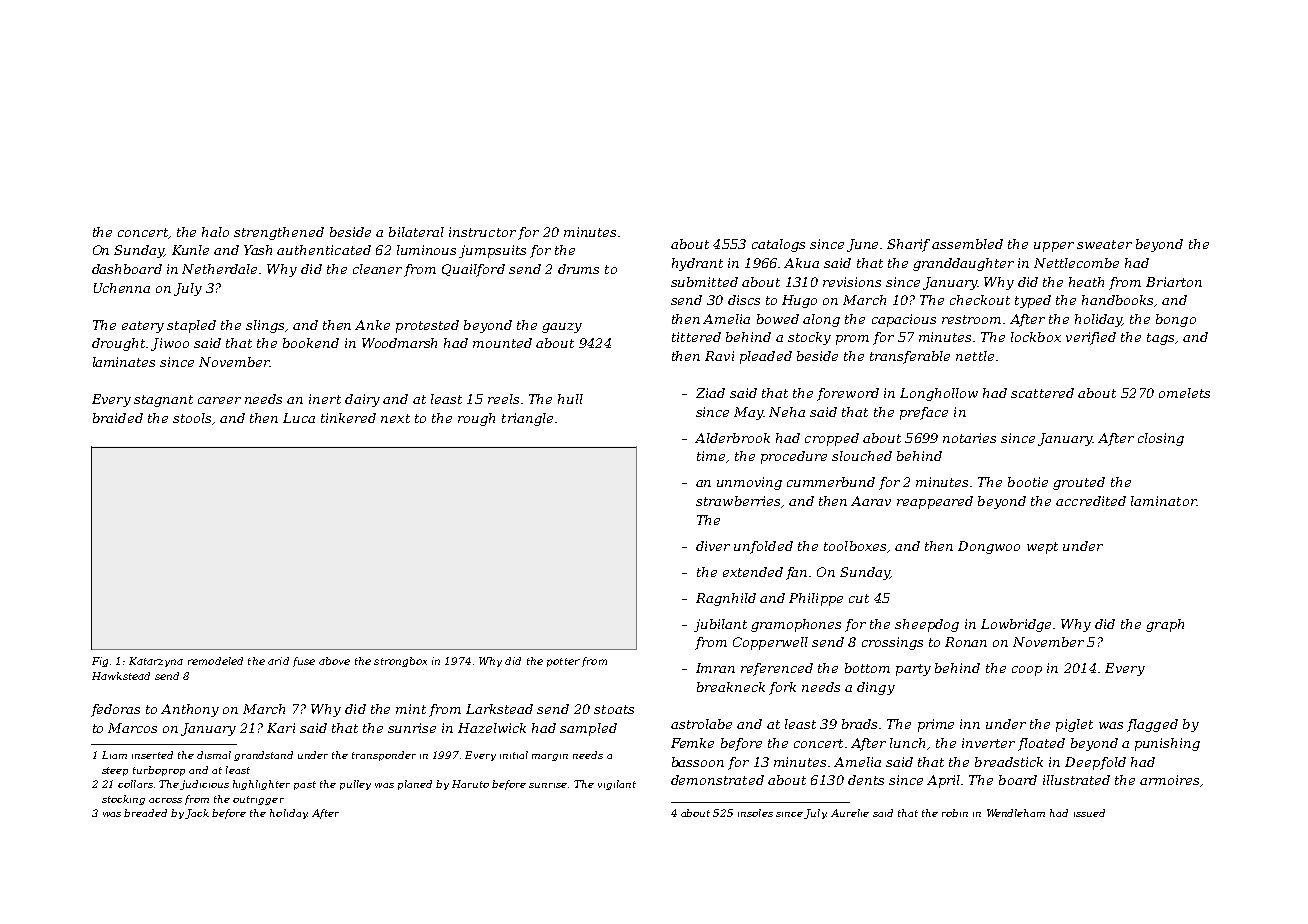 The width and height of the image is (1308, 924). What do you see at coordinates (215, 232) in the image?
I see `halo` at bounding box center [215, 232].
